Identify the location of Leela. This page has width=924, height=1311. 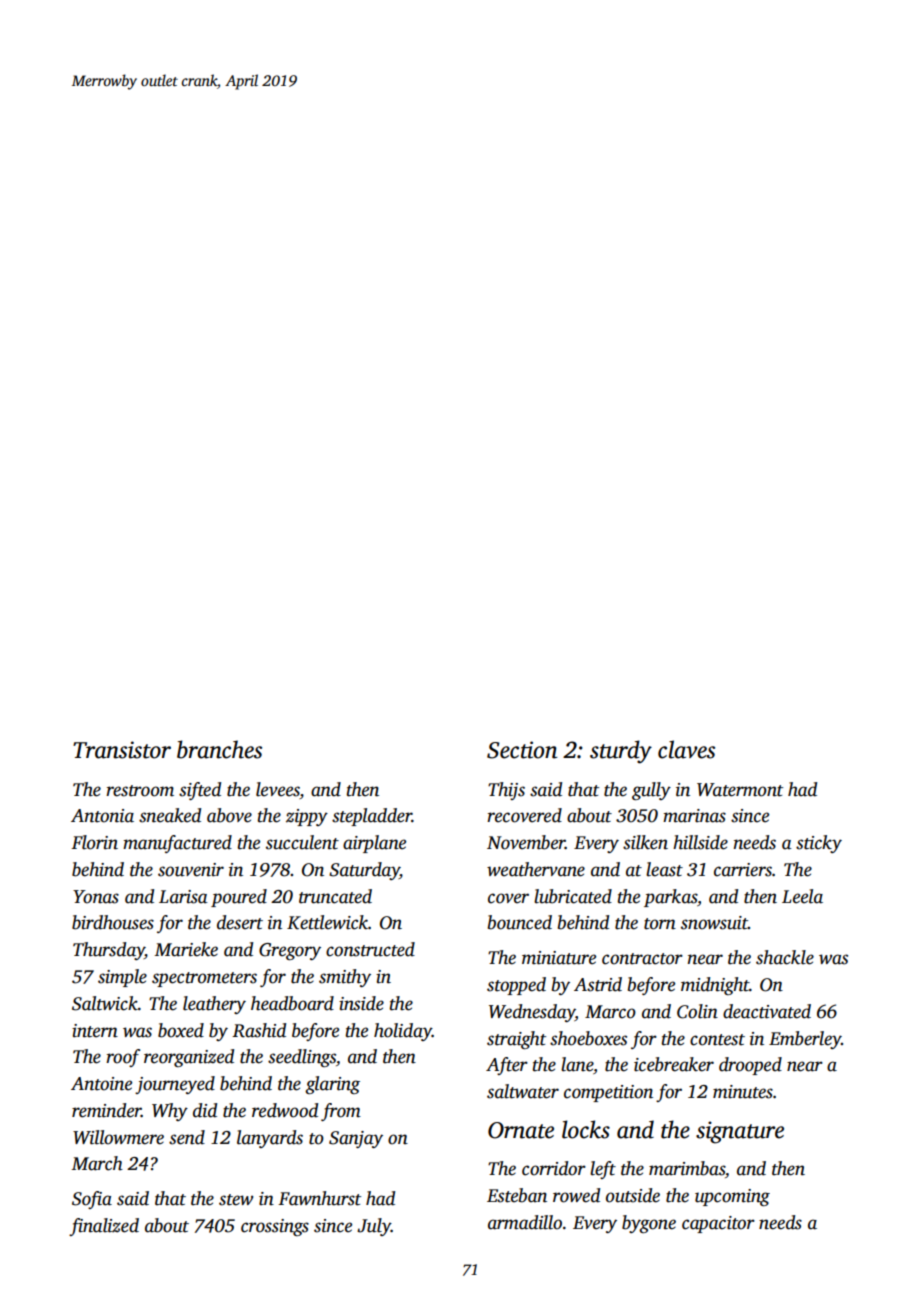
(802, 896).
